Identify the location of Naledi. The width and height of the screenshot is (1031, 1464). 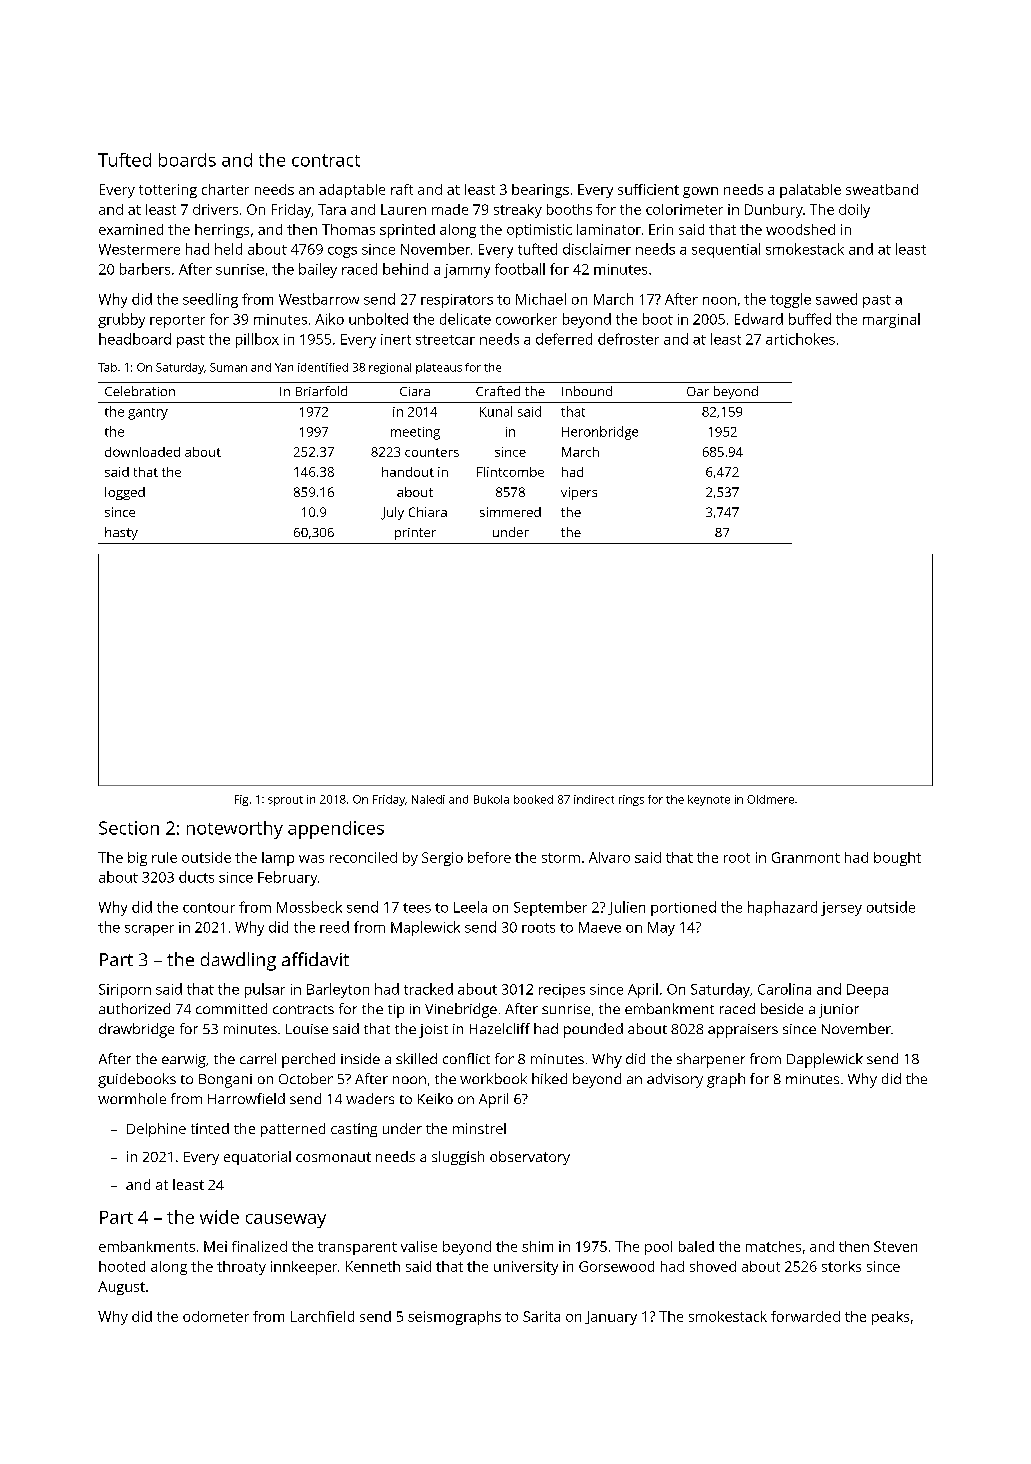
(428, 799).
